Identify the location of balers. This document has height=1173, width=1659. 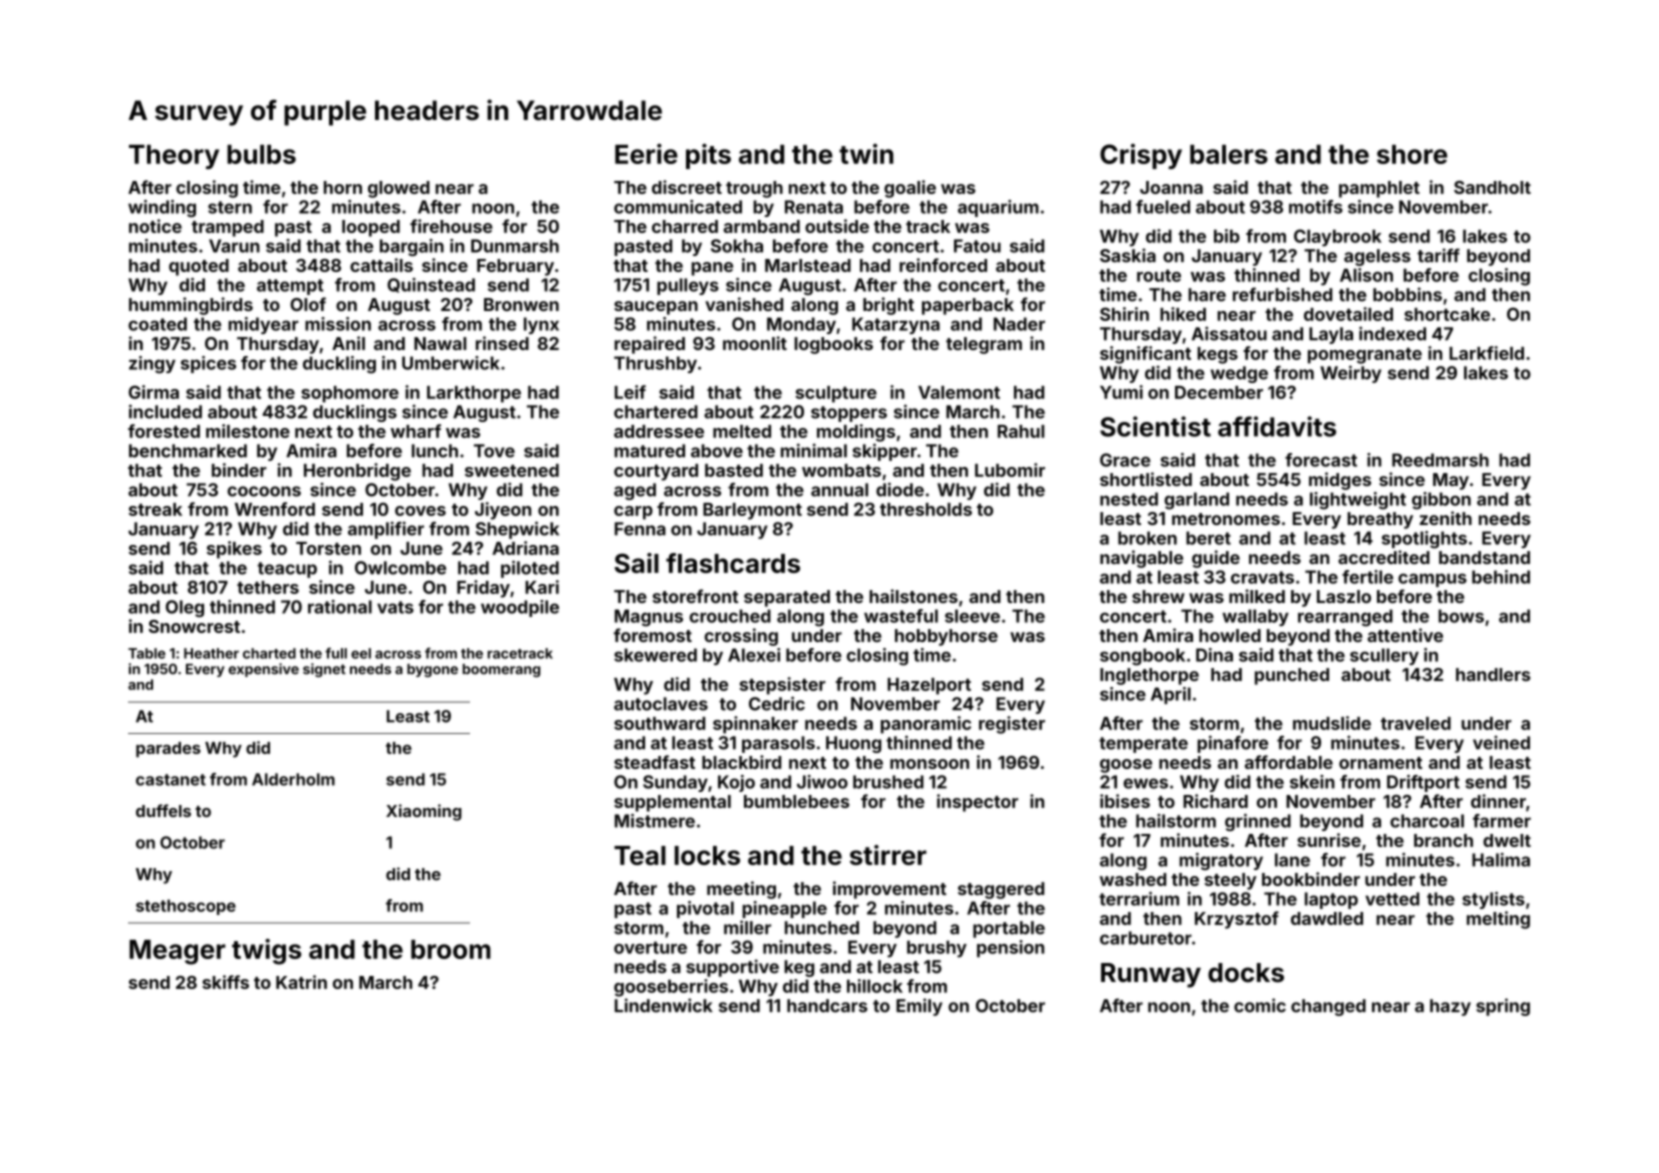
(1229, 154).
